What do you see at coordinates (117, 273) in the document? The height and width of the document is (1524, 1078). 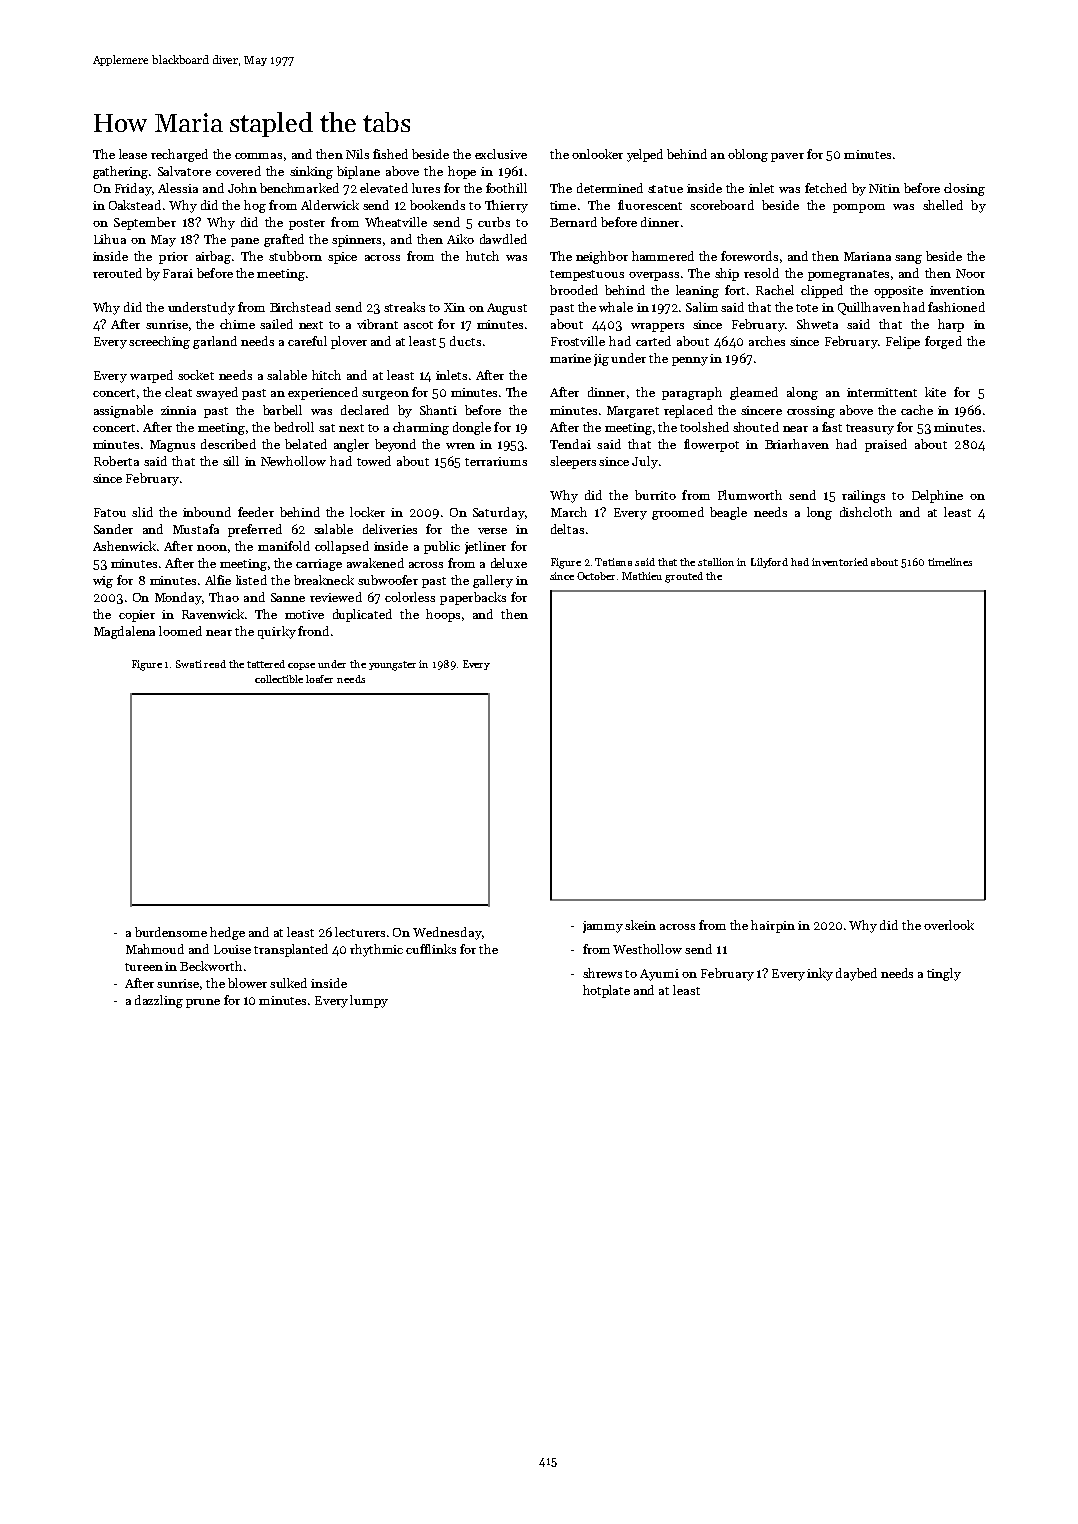 I see `rerouted` at bounding box center [117, 273].
